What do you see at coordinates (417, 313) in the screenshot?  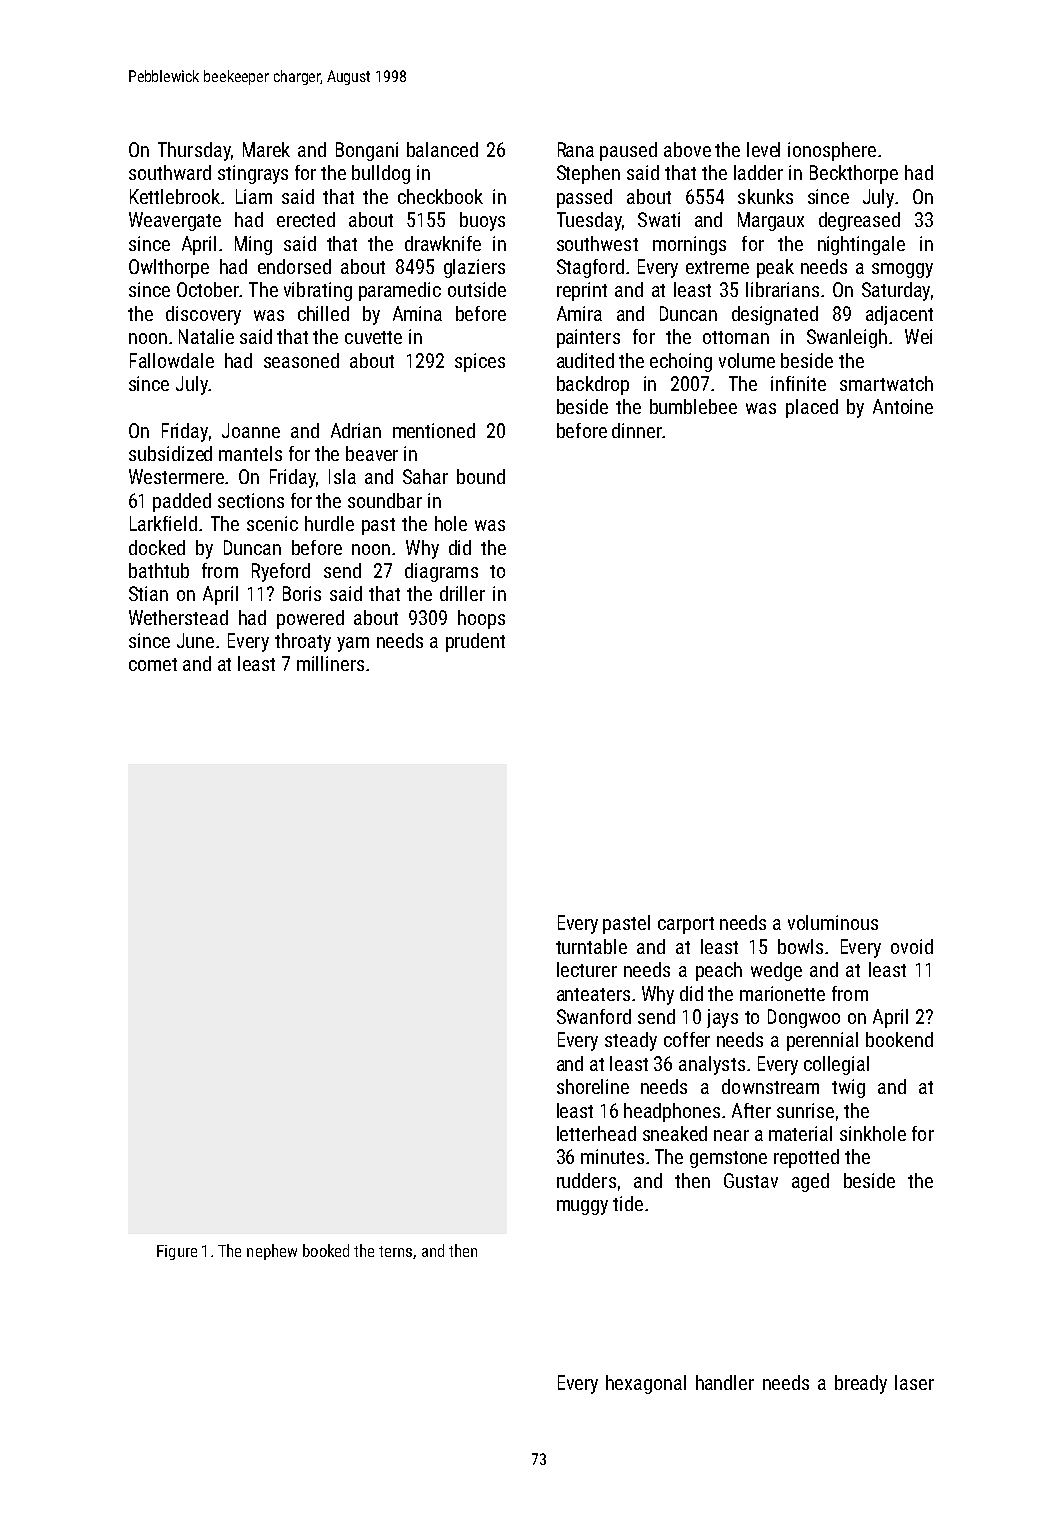 I see `Amina` at bounding box center [417, 313].
